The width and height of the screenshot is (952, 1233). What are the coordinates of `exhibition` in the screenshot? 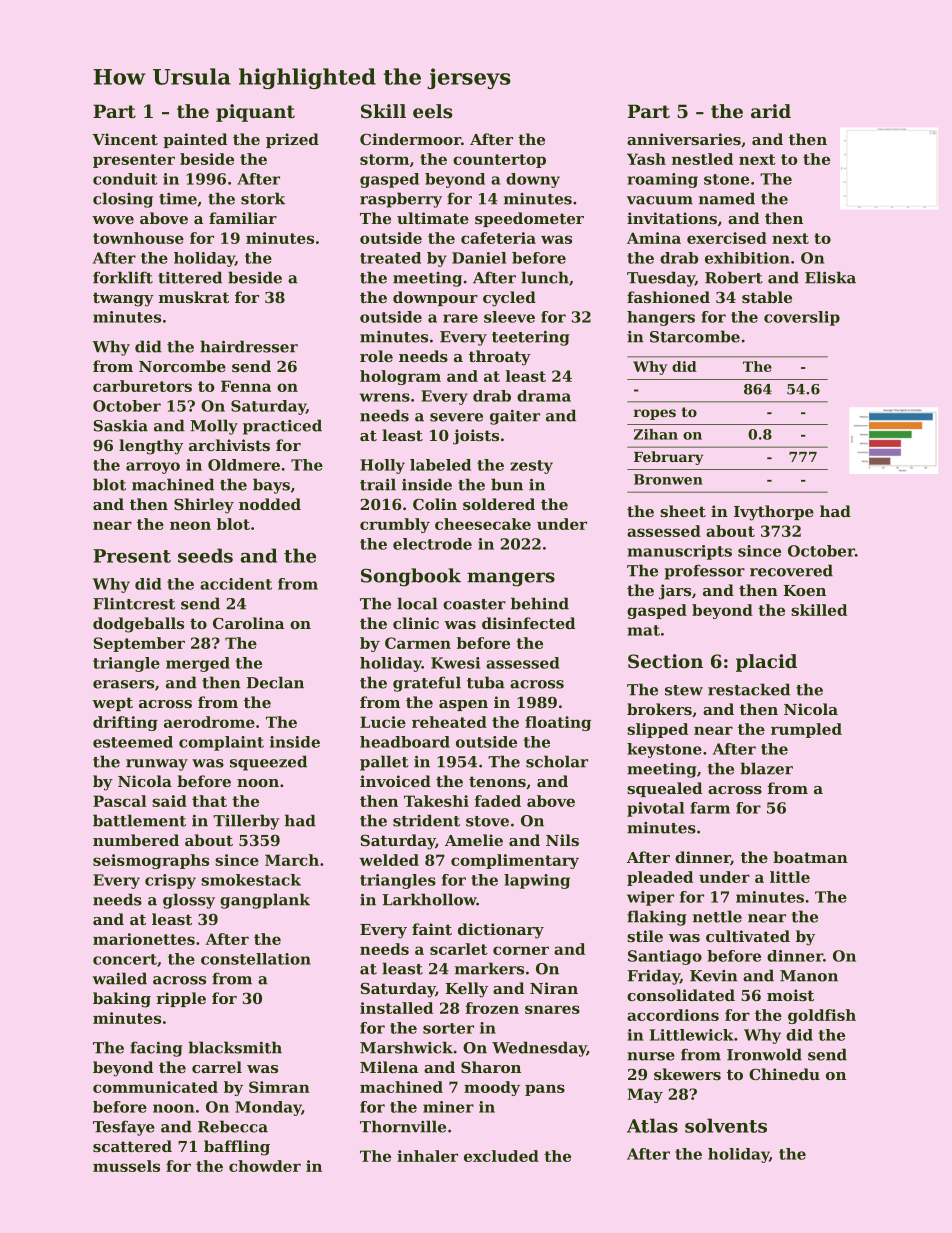 It's located at (747, 258).
